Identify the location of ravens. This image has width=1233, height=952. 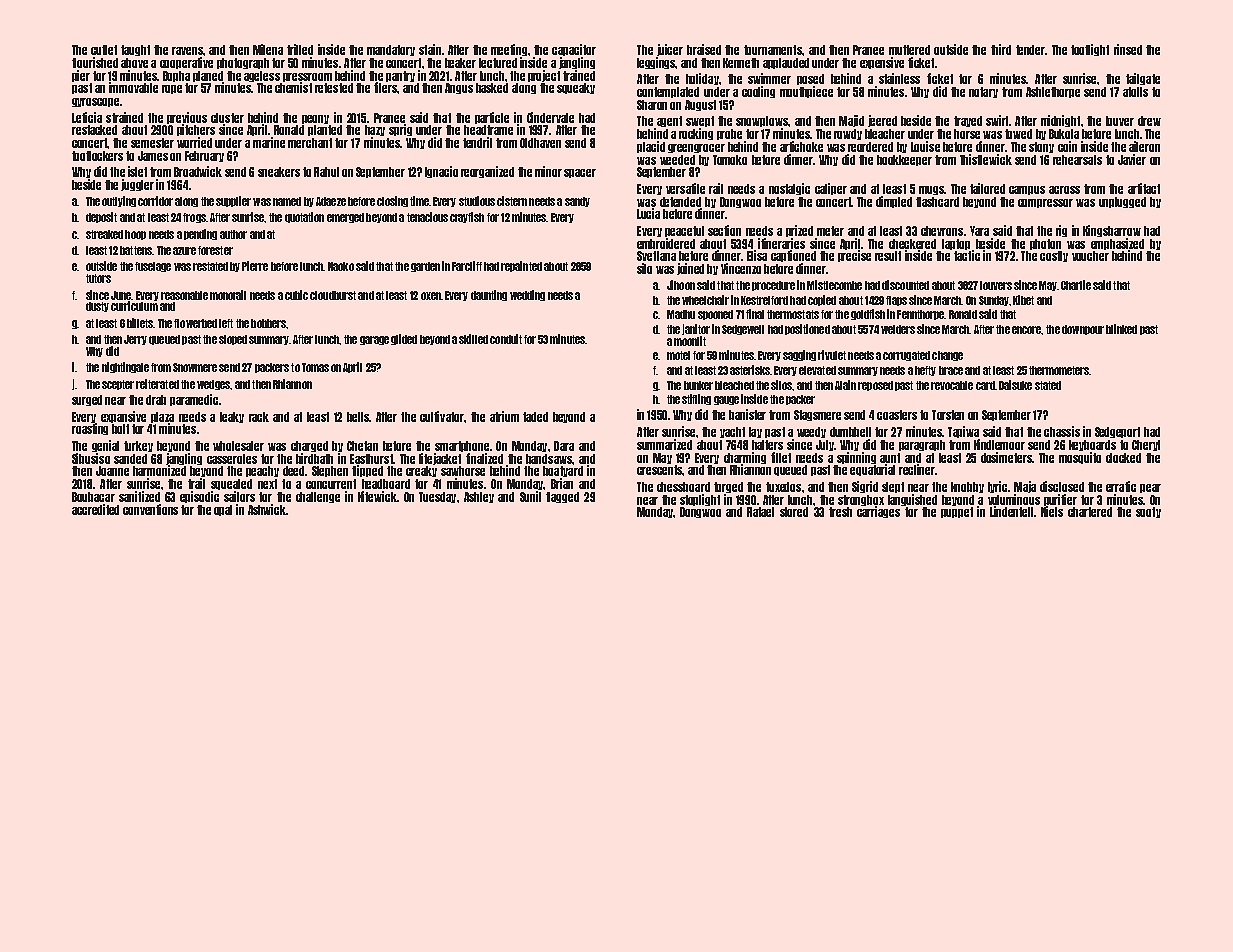
(187, 51).
